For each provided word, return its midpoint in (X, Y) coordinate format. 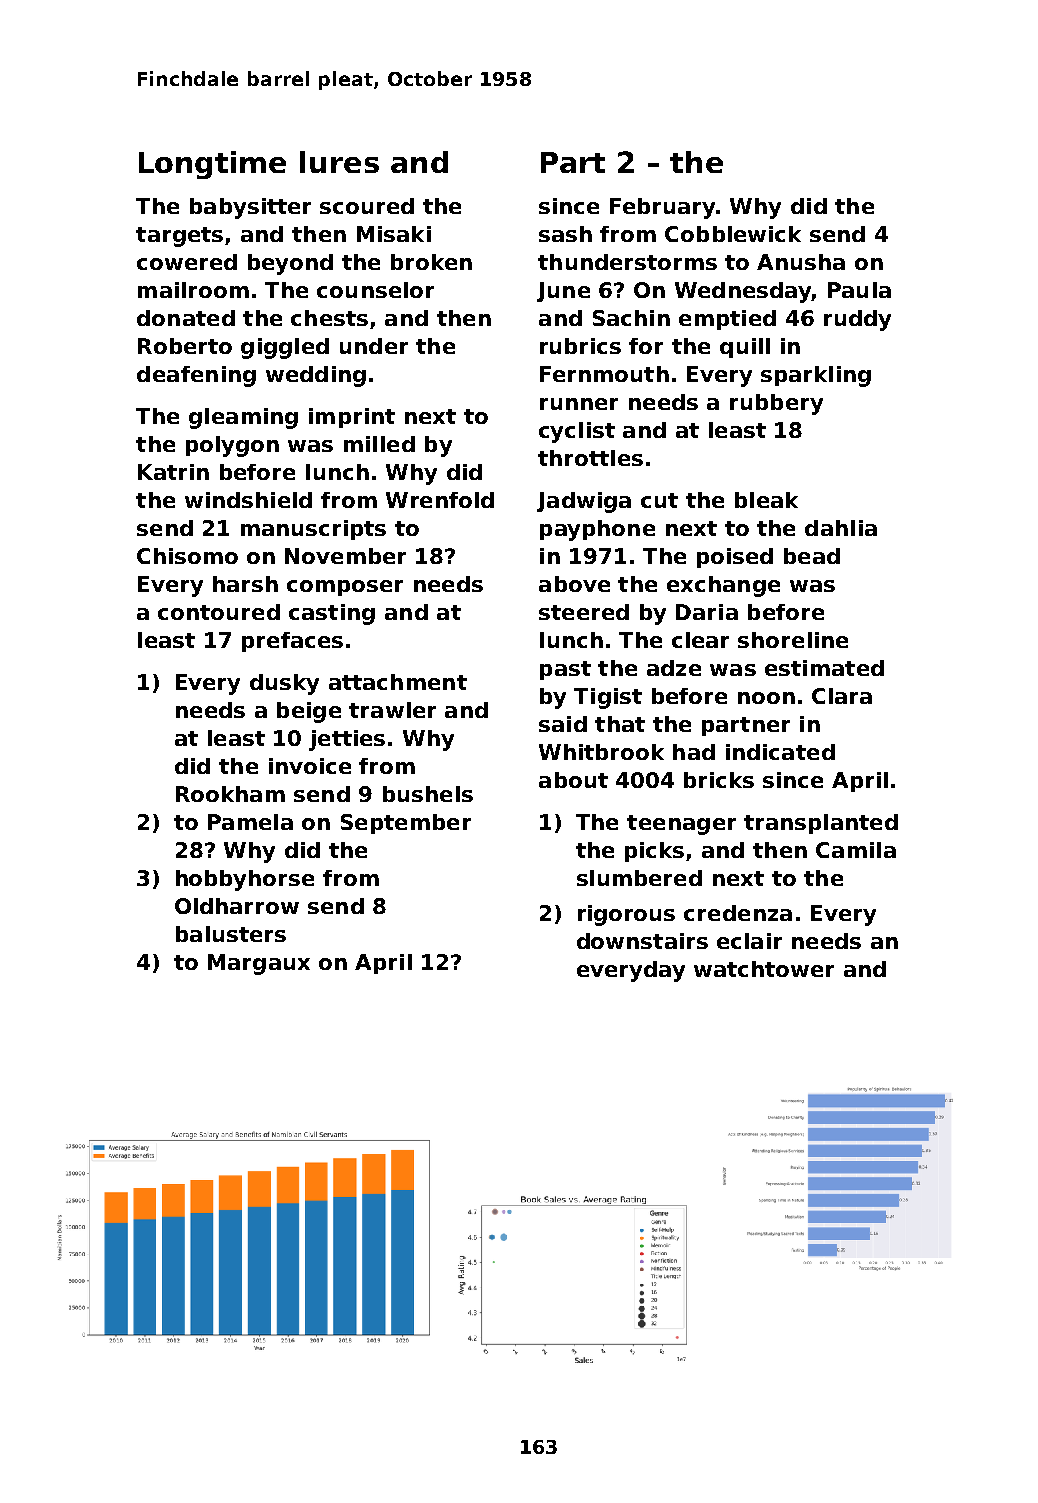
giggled (285, 348)
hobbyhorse (245, 880)
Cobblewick (733, 234)
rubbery (776, 404)
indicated (780, 752)
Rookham (230, 794)
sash (565, 234)
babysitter (250, 208)
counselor (375, 290)
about (573, 780)
